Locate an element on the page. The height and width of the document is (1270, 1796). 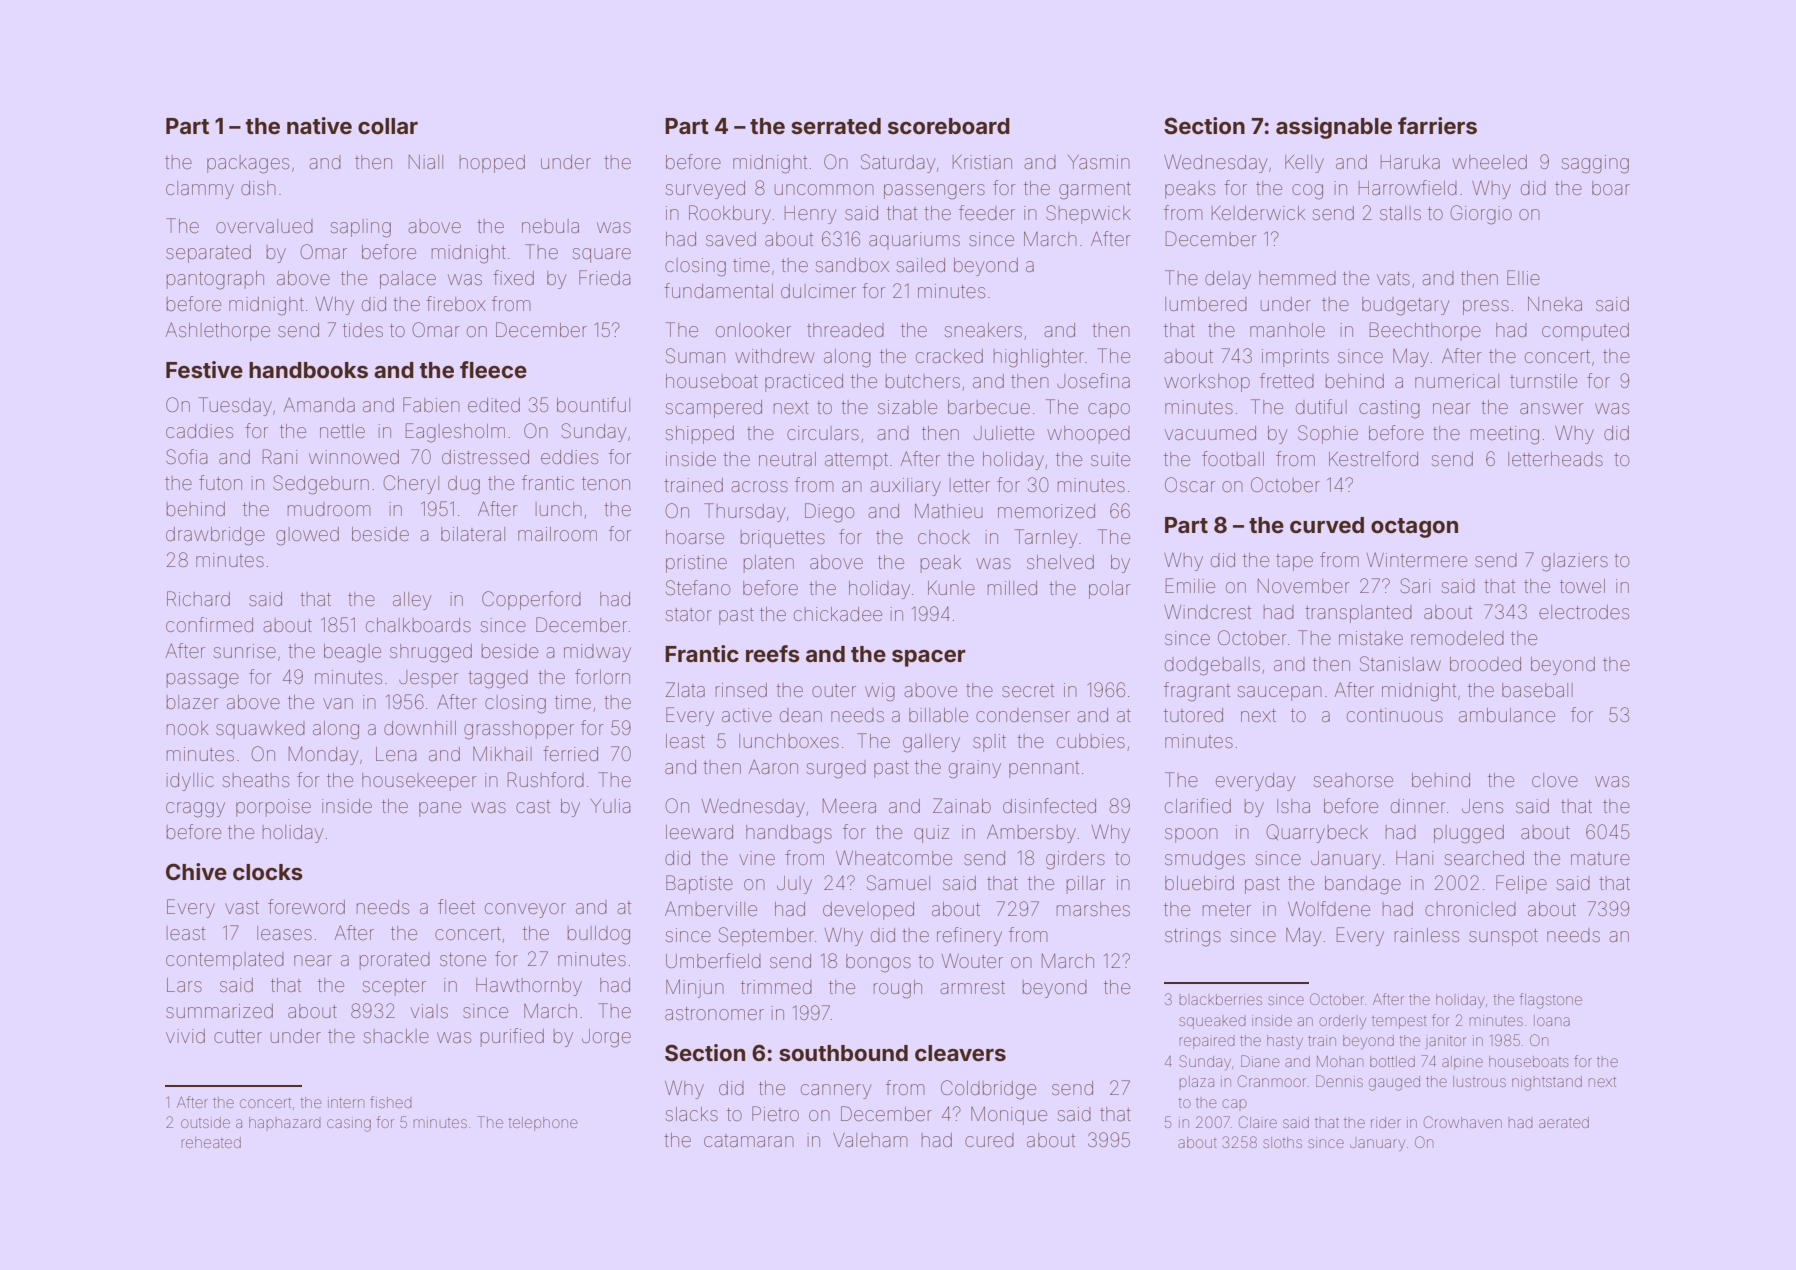
Kunle is located at coordinates (951, 588).
